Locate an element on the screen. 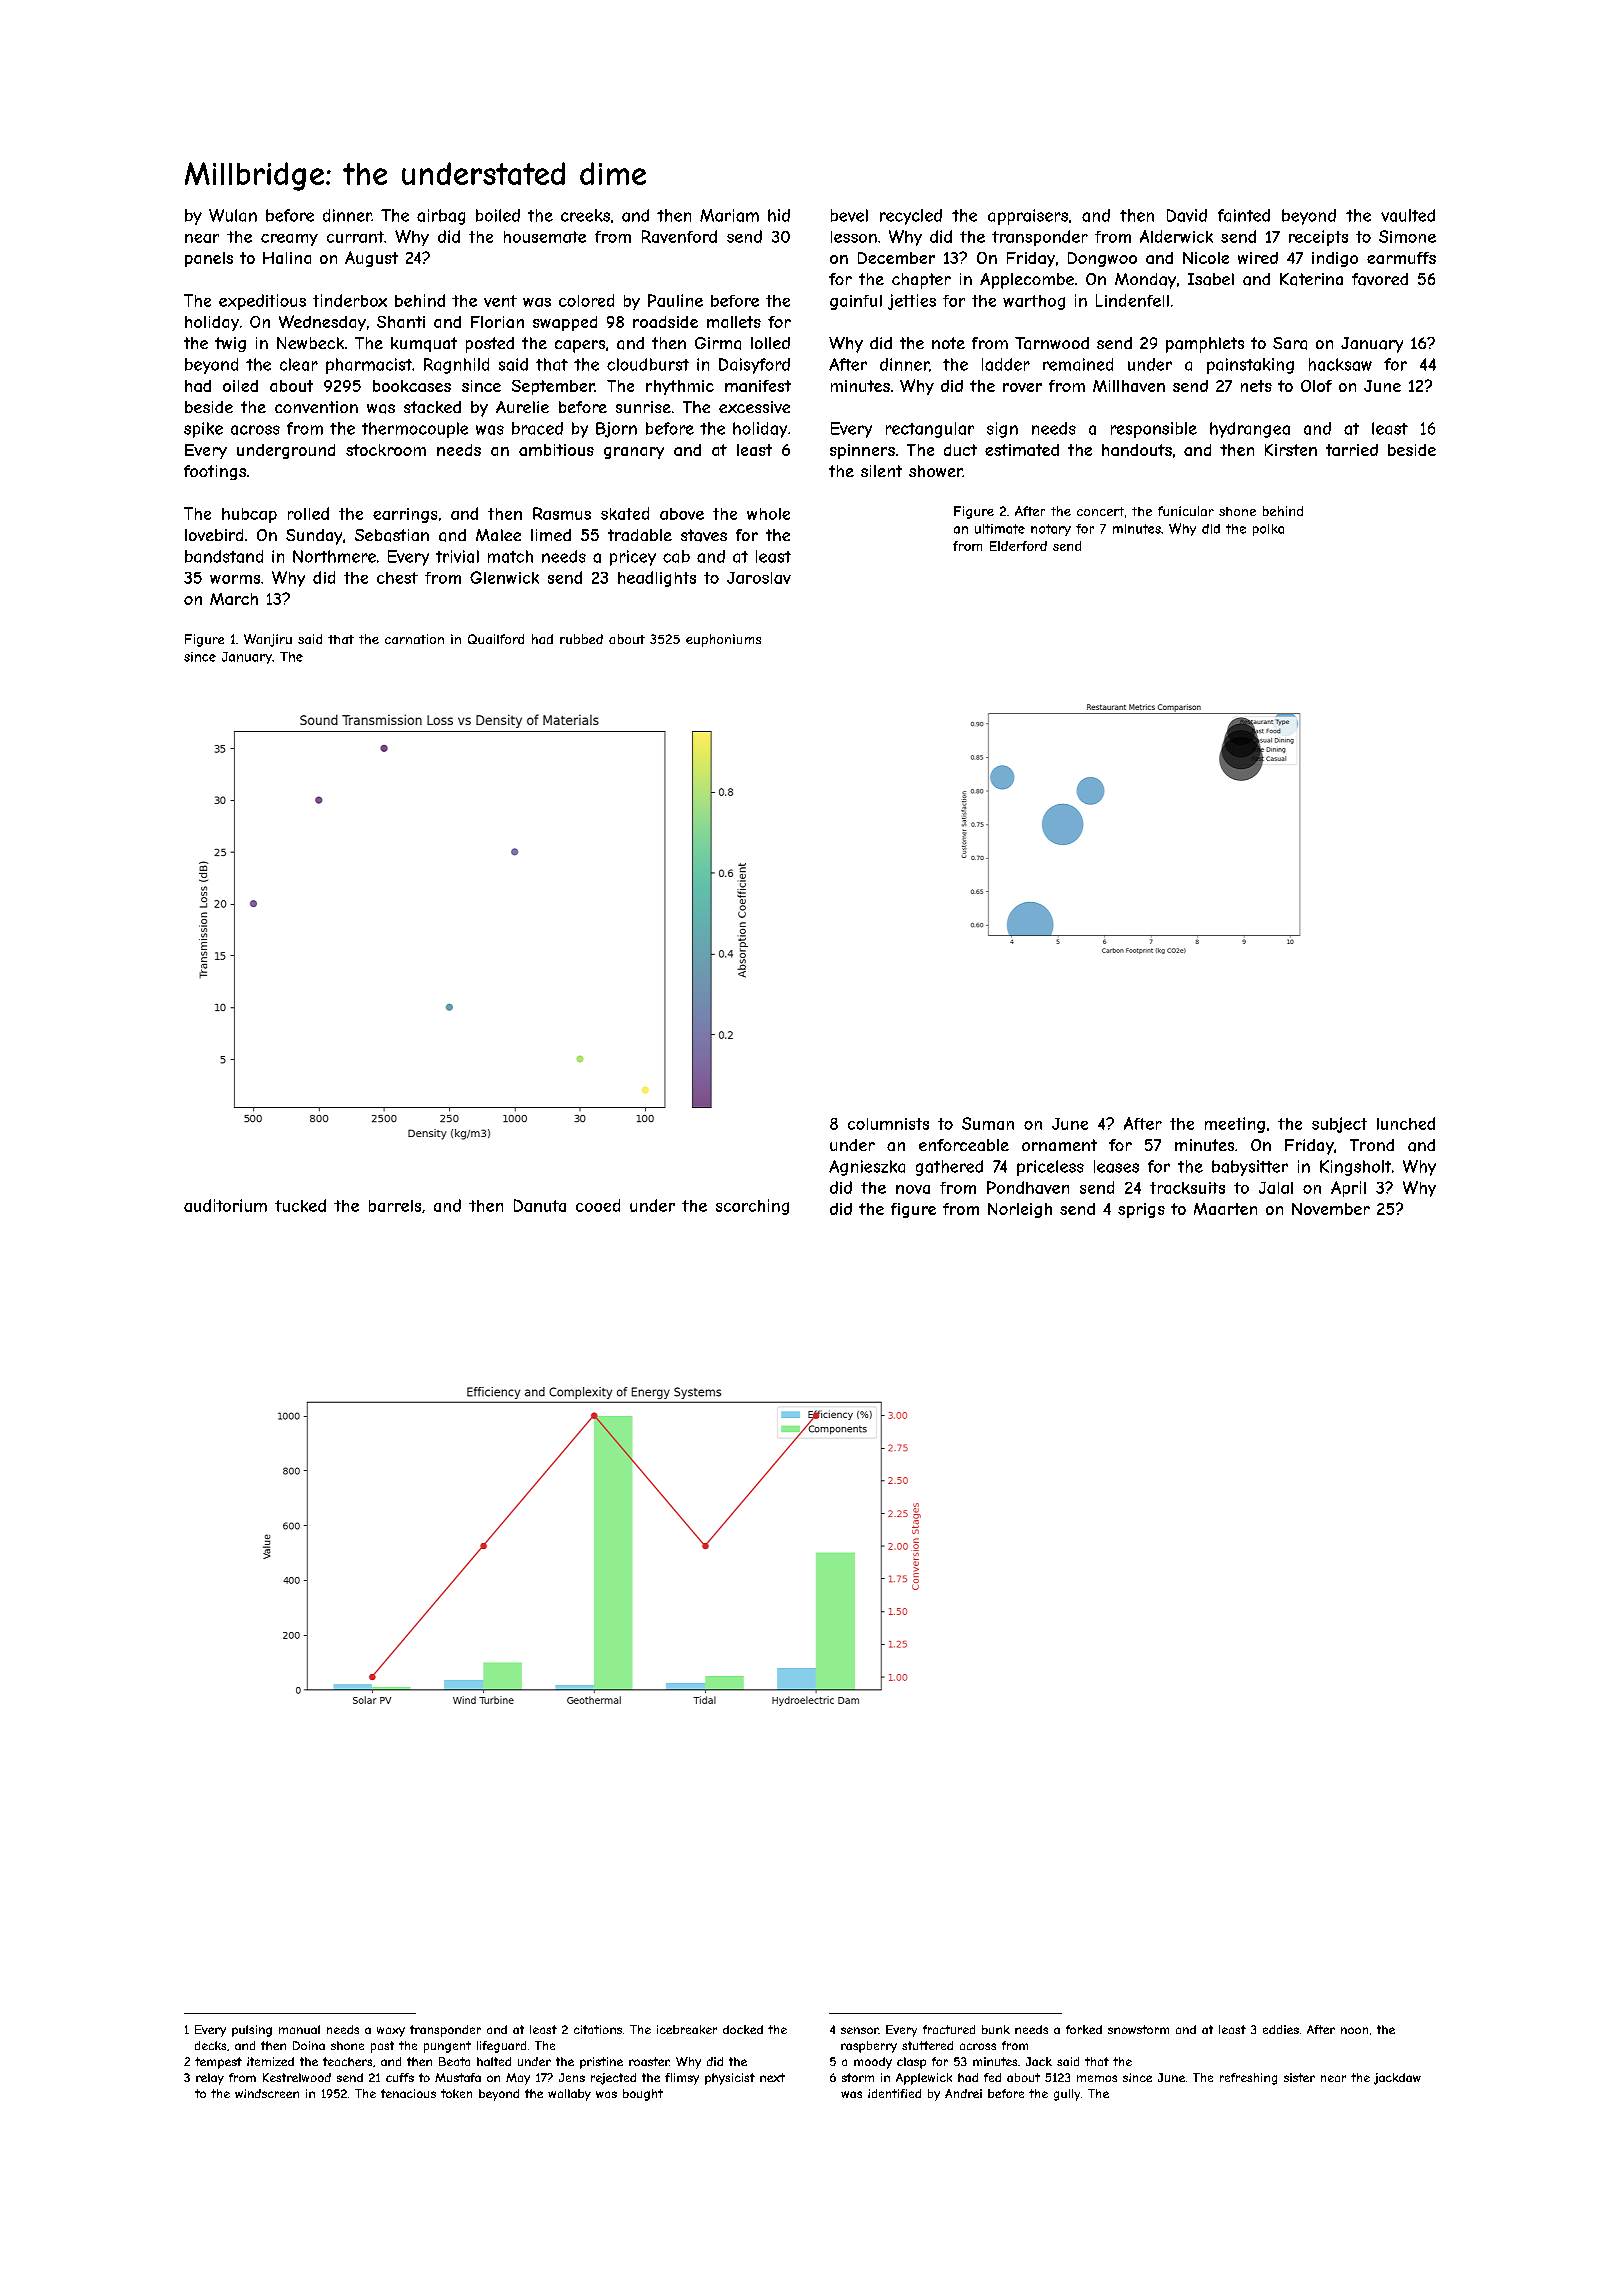 This screenshot has width=1620, height=2292. euphoniums is located at coordinates (723, 640).
